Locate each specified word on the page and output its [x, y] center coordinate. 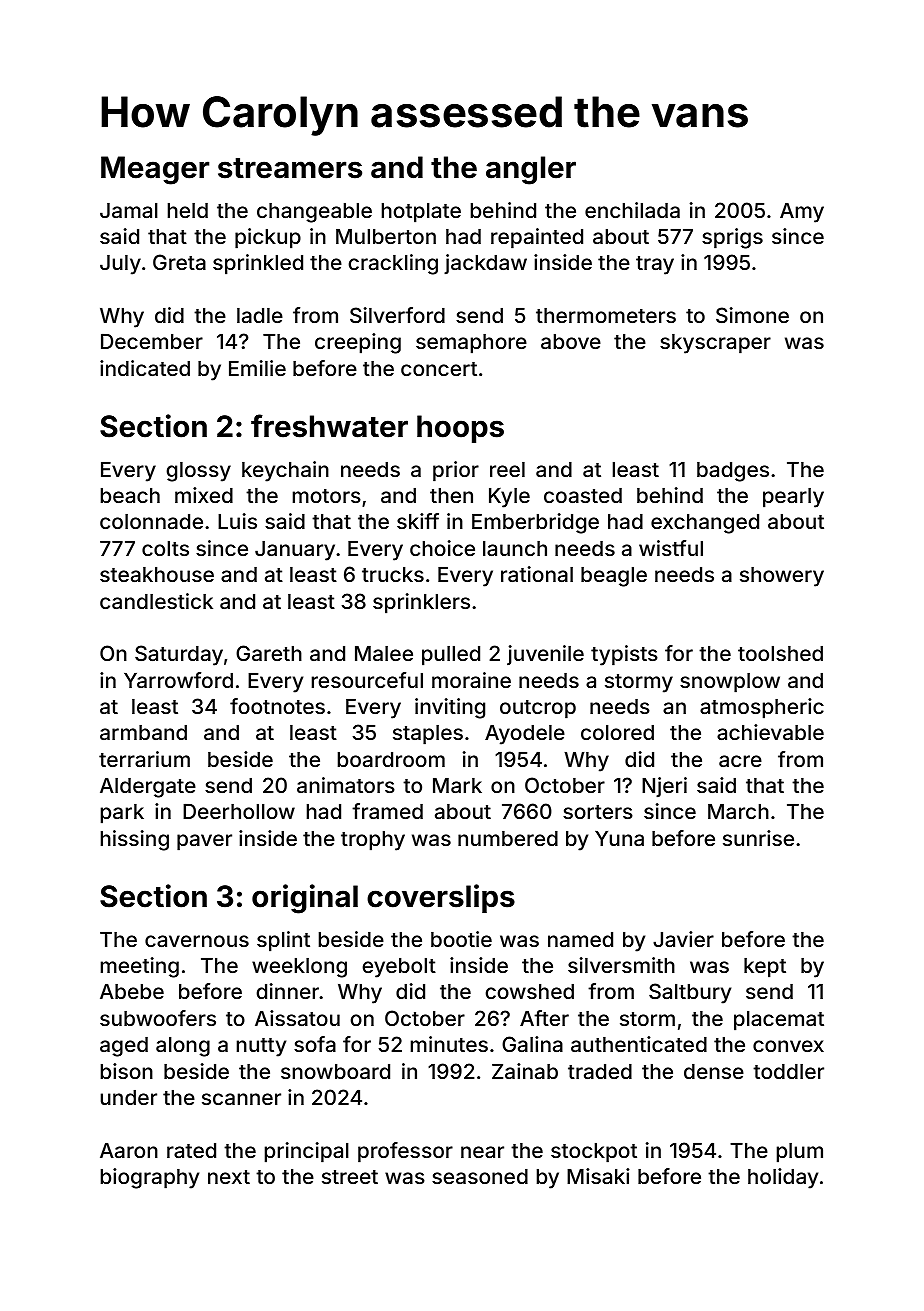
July [120, 265]
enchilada [632, 210]
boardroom [391, 759]
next [229, 1177]
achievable [770, 732]
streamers [290, 168]
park [122, 814]
